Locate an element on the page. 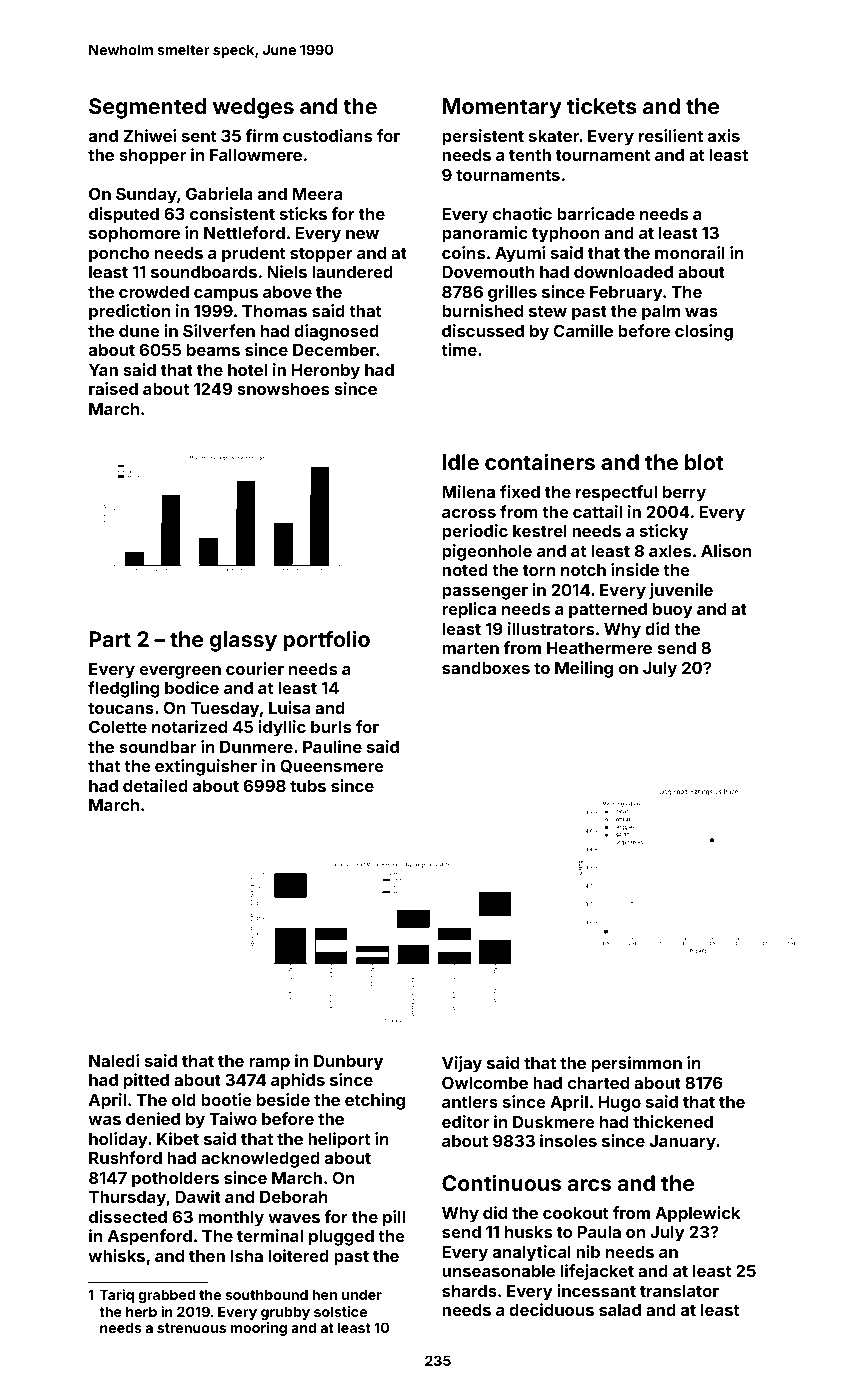 The width and height of the document is (849, 1400). Heronby is located at coordinates (326, 372).
